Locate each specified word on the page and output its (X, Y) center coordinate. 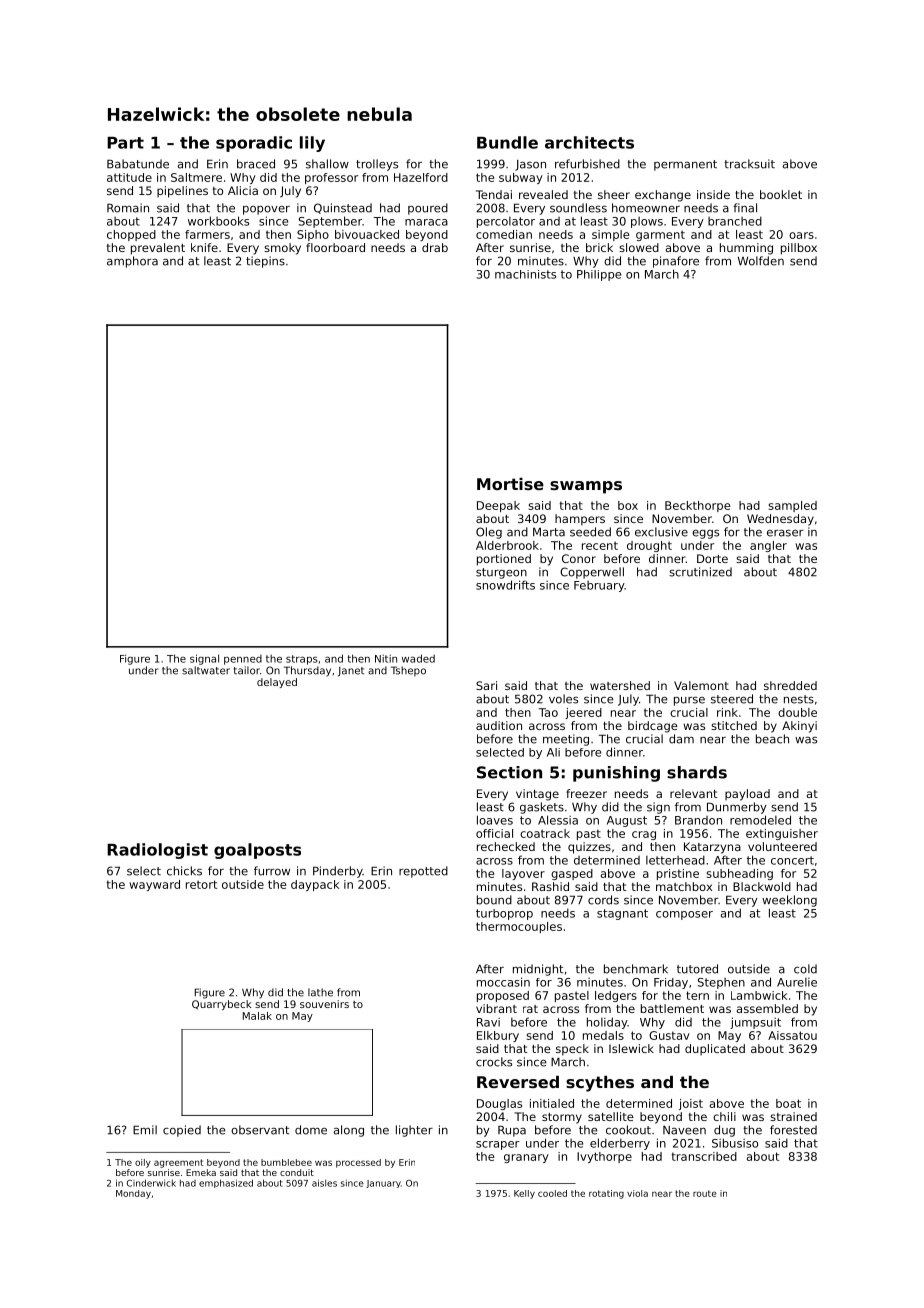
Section (509, 772)
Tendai (494, 194)
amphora (132, 262)
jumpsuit (755, 1023)
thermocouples (519, 927)
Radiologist (157, 851)
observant (260, 1130)
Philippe (599, 275)
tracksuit (749, 164)
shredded (790, 685)
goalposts (257, 851)
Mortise (510, 484)
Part (125, 143)
